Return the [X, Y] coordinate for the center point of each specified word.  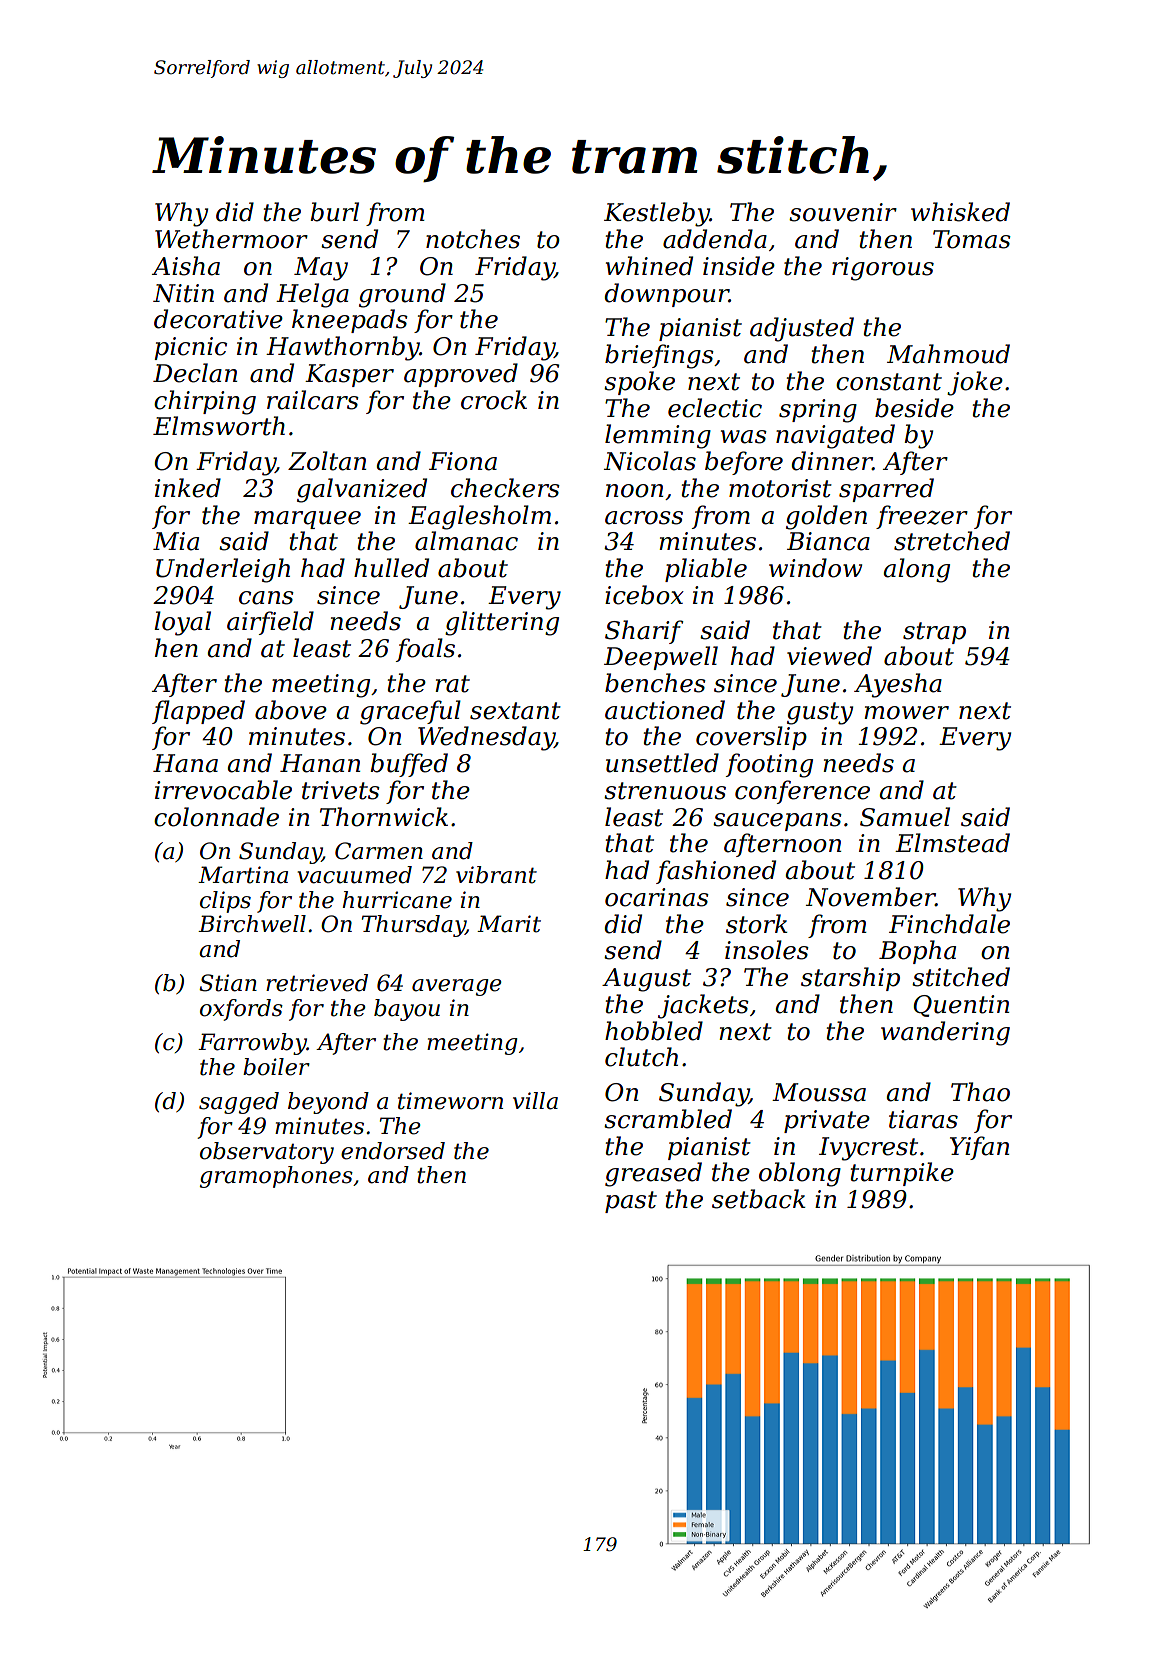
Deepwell [661, 658]
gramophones [276, 1177]
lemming [658, 436]
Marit [509, 924]
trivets [341, 790]
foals [425, 650]
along [916, 570]
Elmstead [952, 843]
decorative [218, 319]
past [631, 1202]
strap [934, 633]
